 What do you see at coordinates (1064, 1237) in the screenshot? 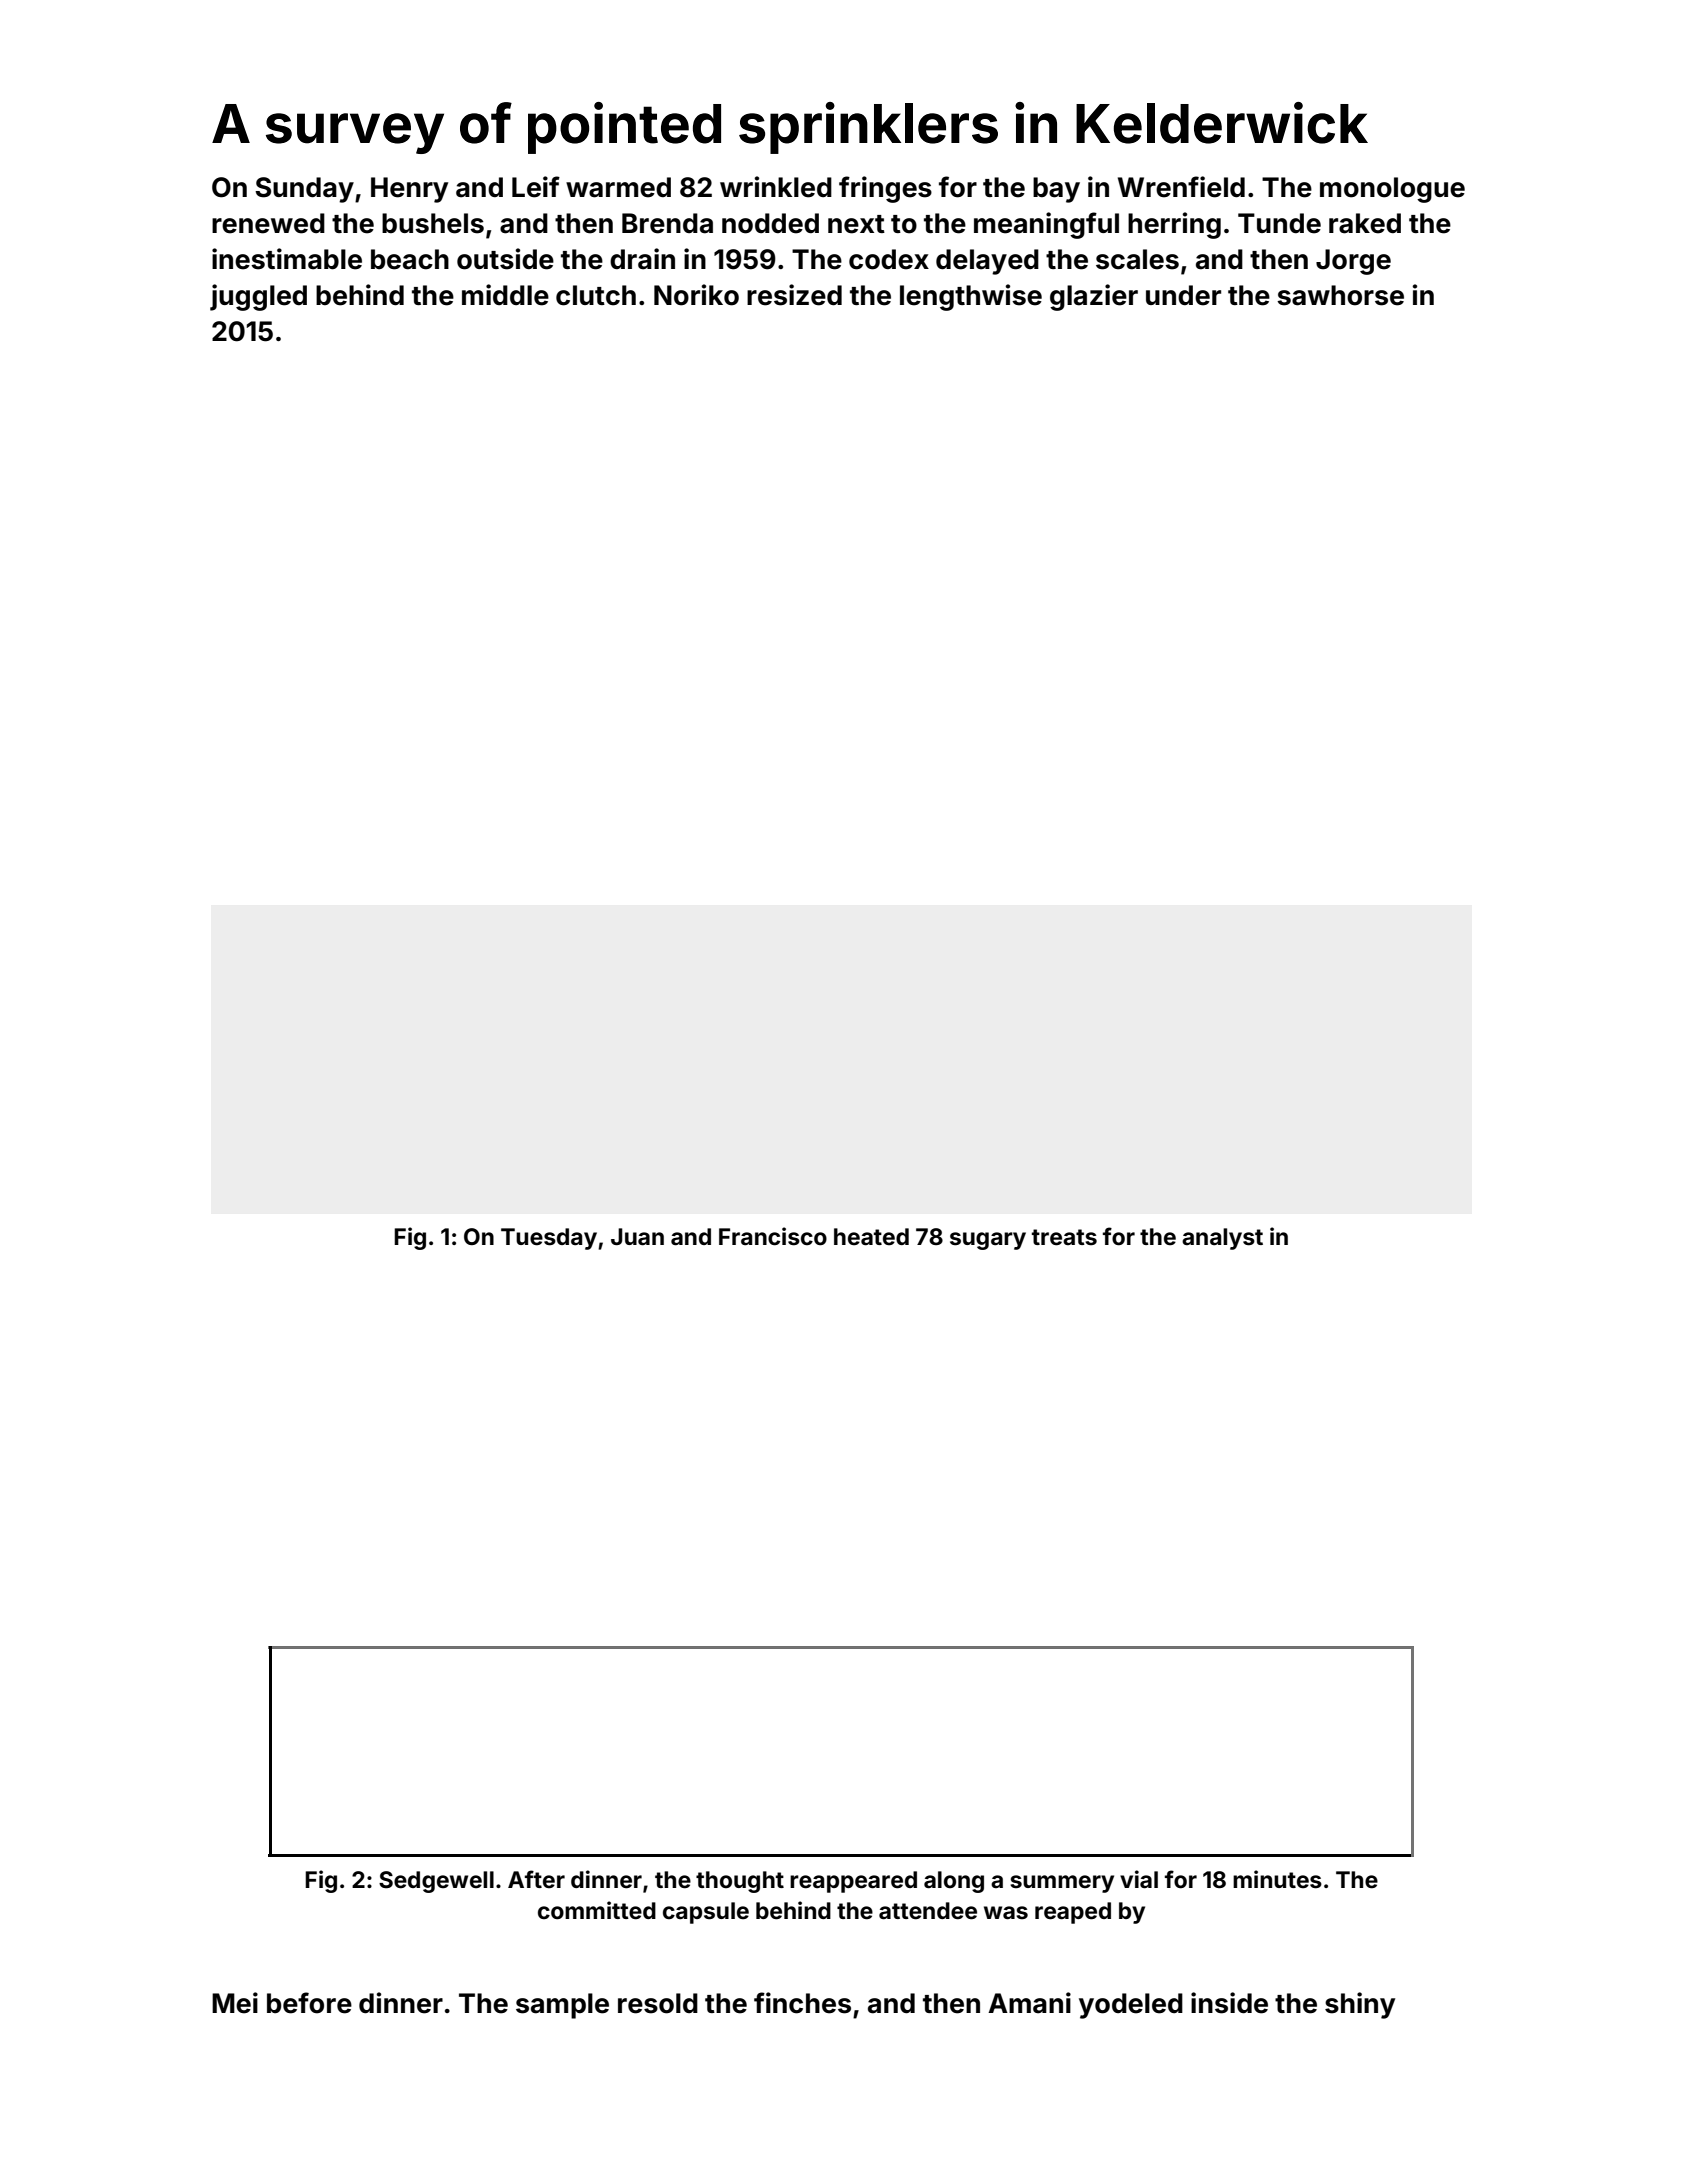
I see `treats` at bounding box center [1064, 1237].
